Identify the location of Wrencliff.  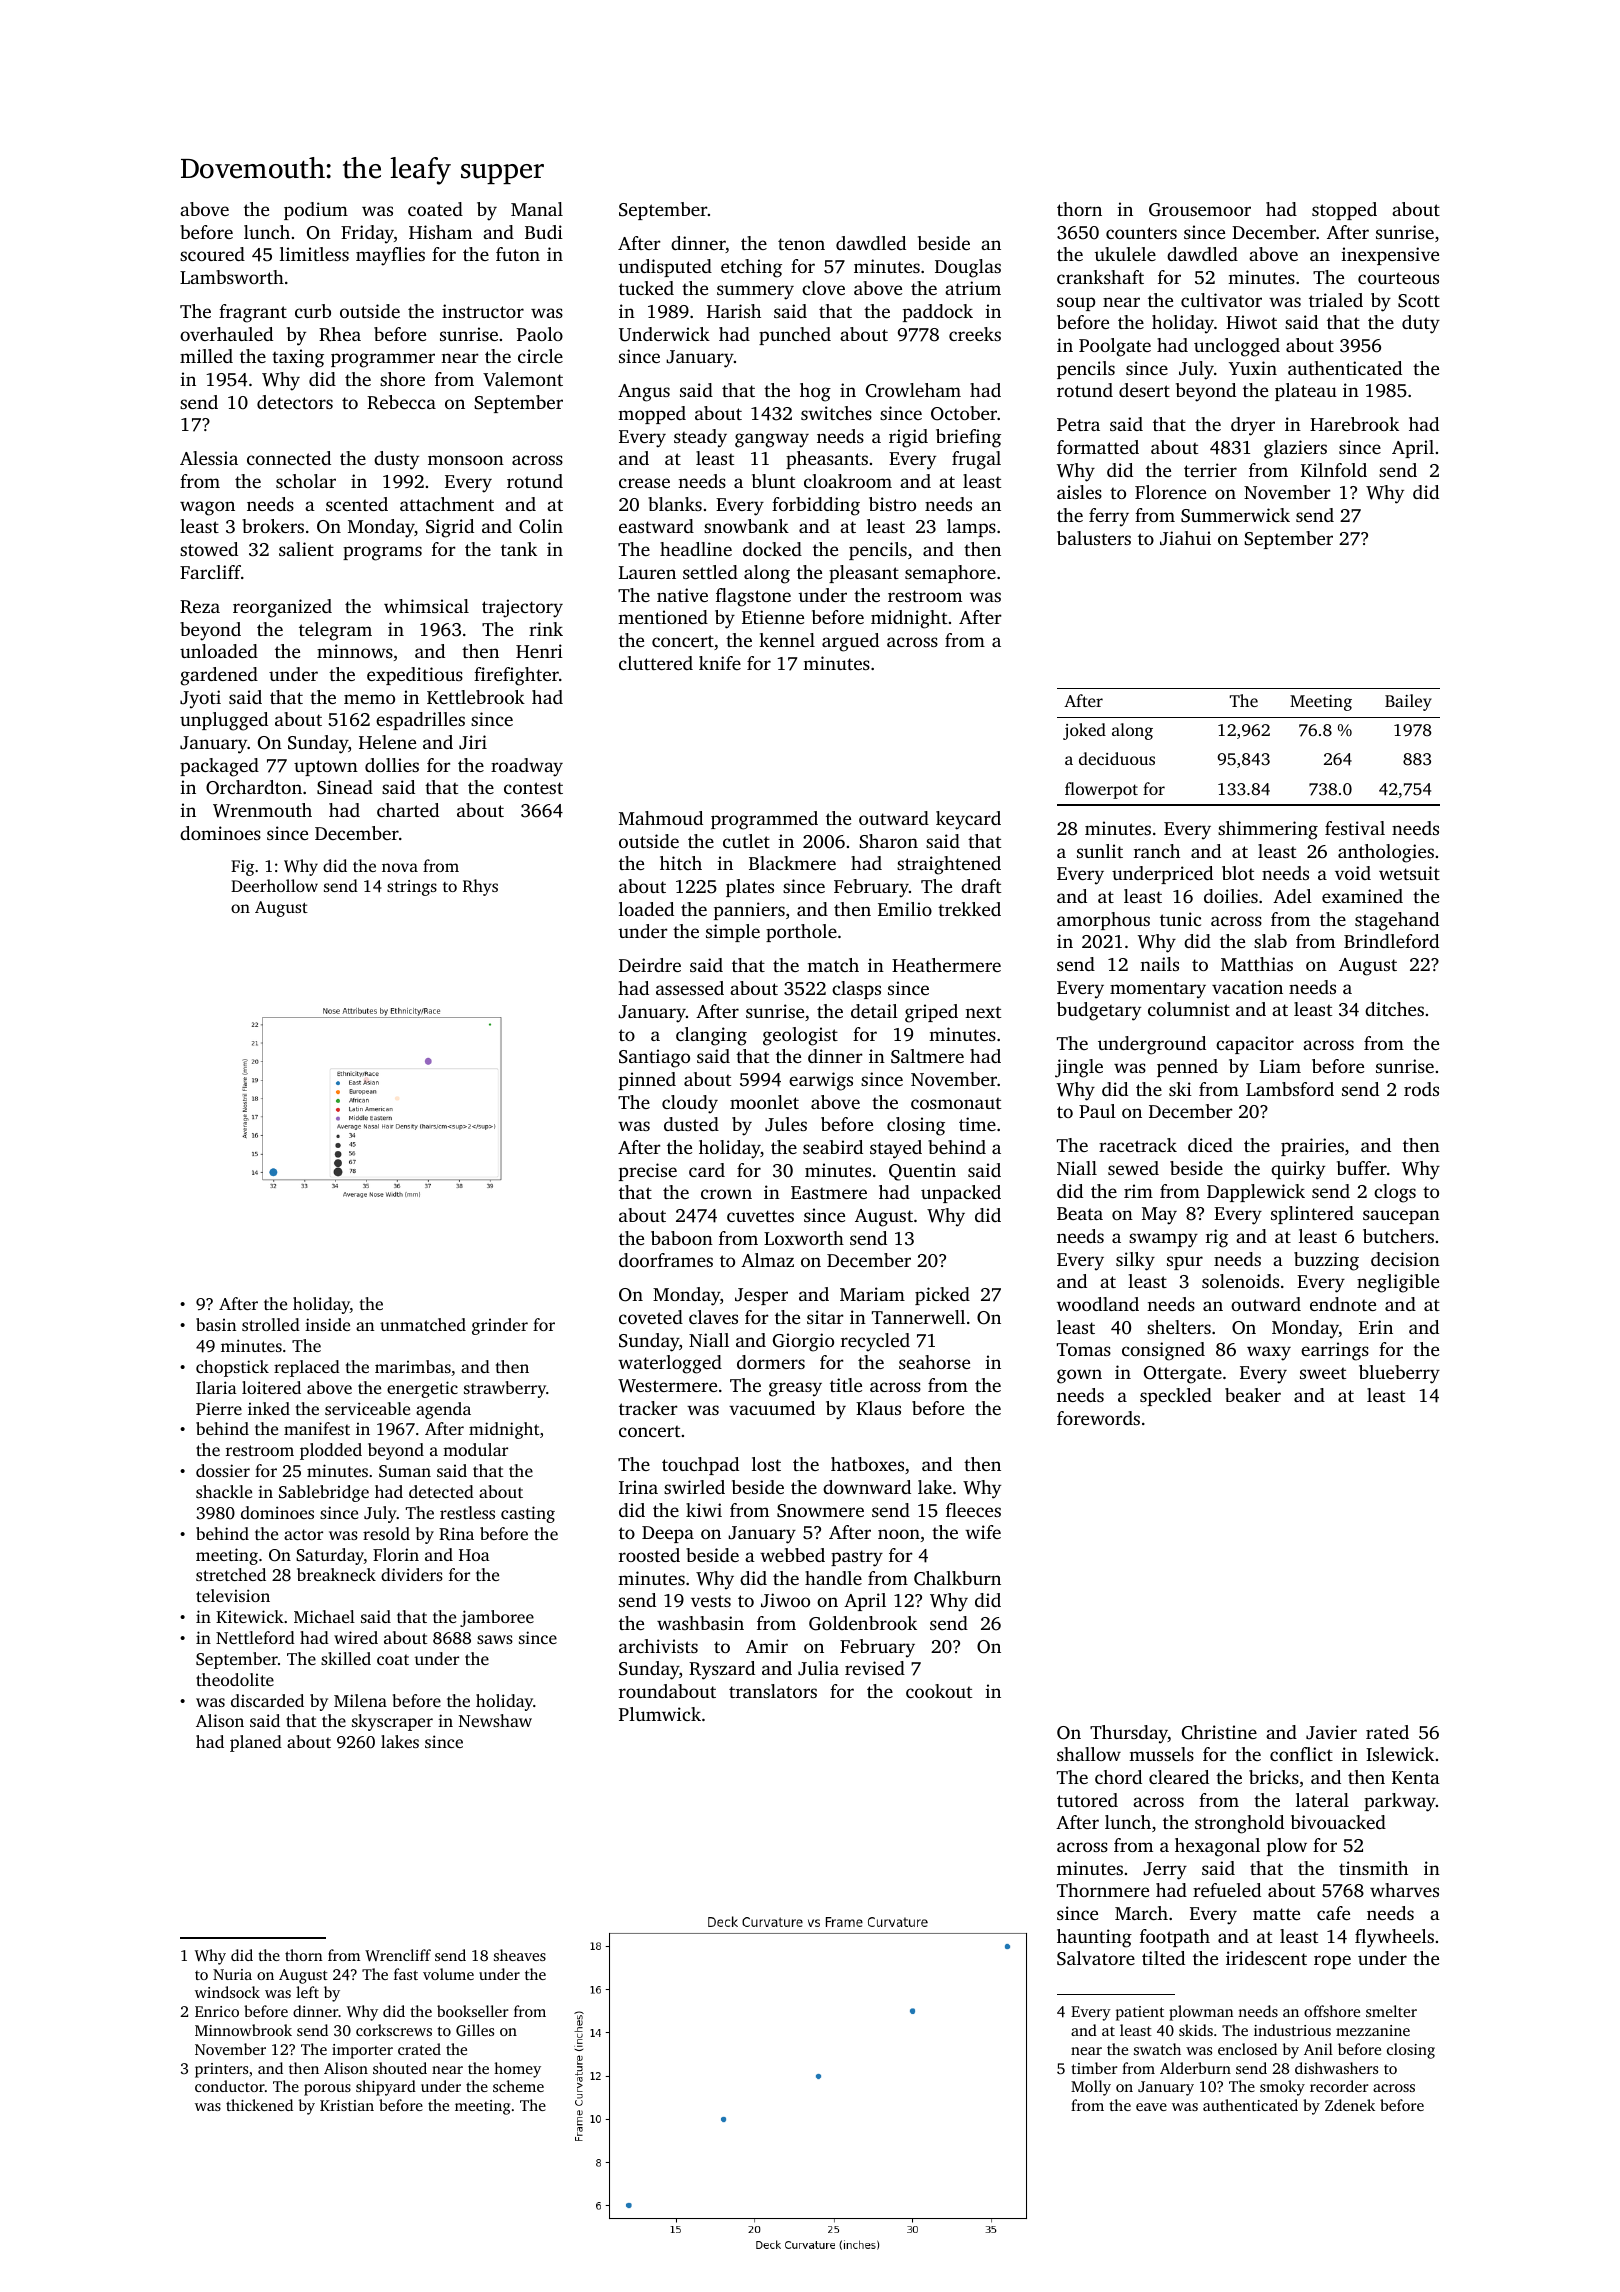
(398, 1955).
